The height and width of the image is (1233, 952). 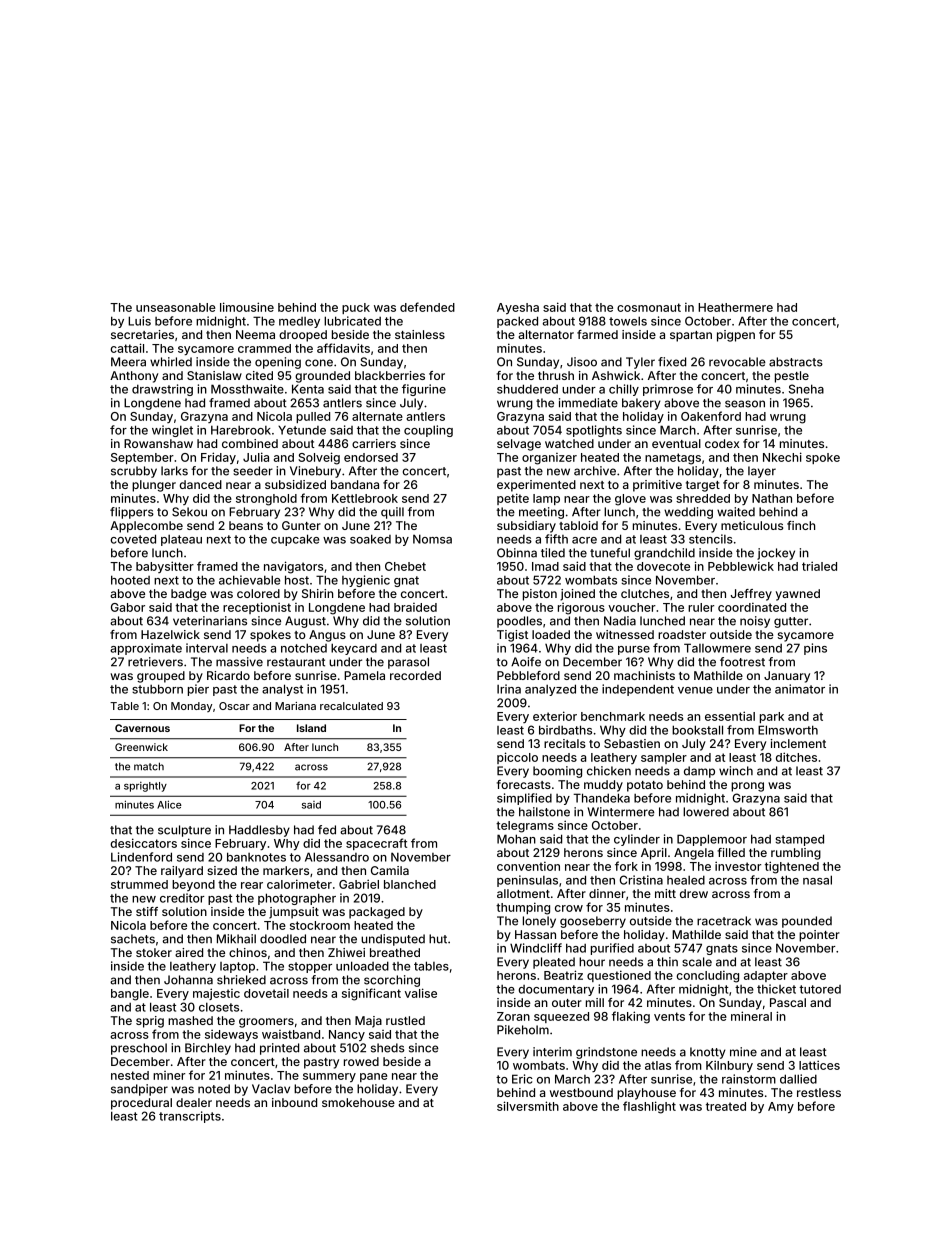 I want to click on Mohan, so click(x=516, y=839).
